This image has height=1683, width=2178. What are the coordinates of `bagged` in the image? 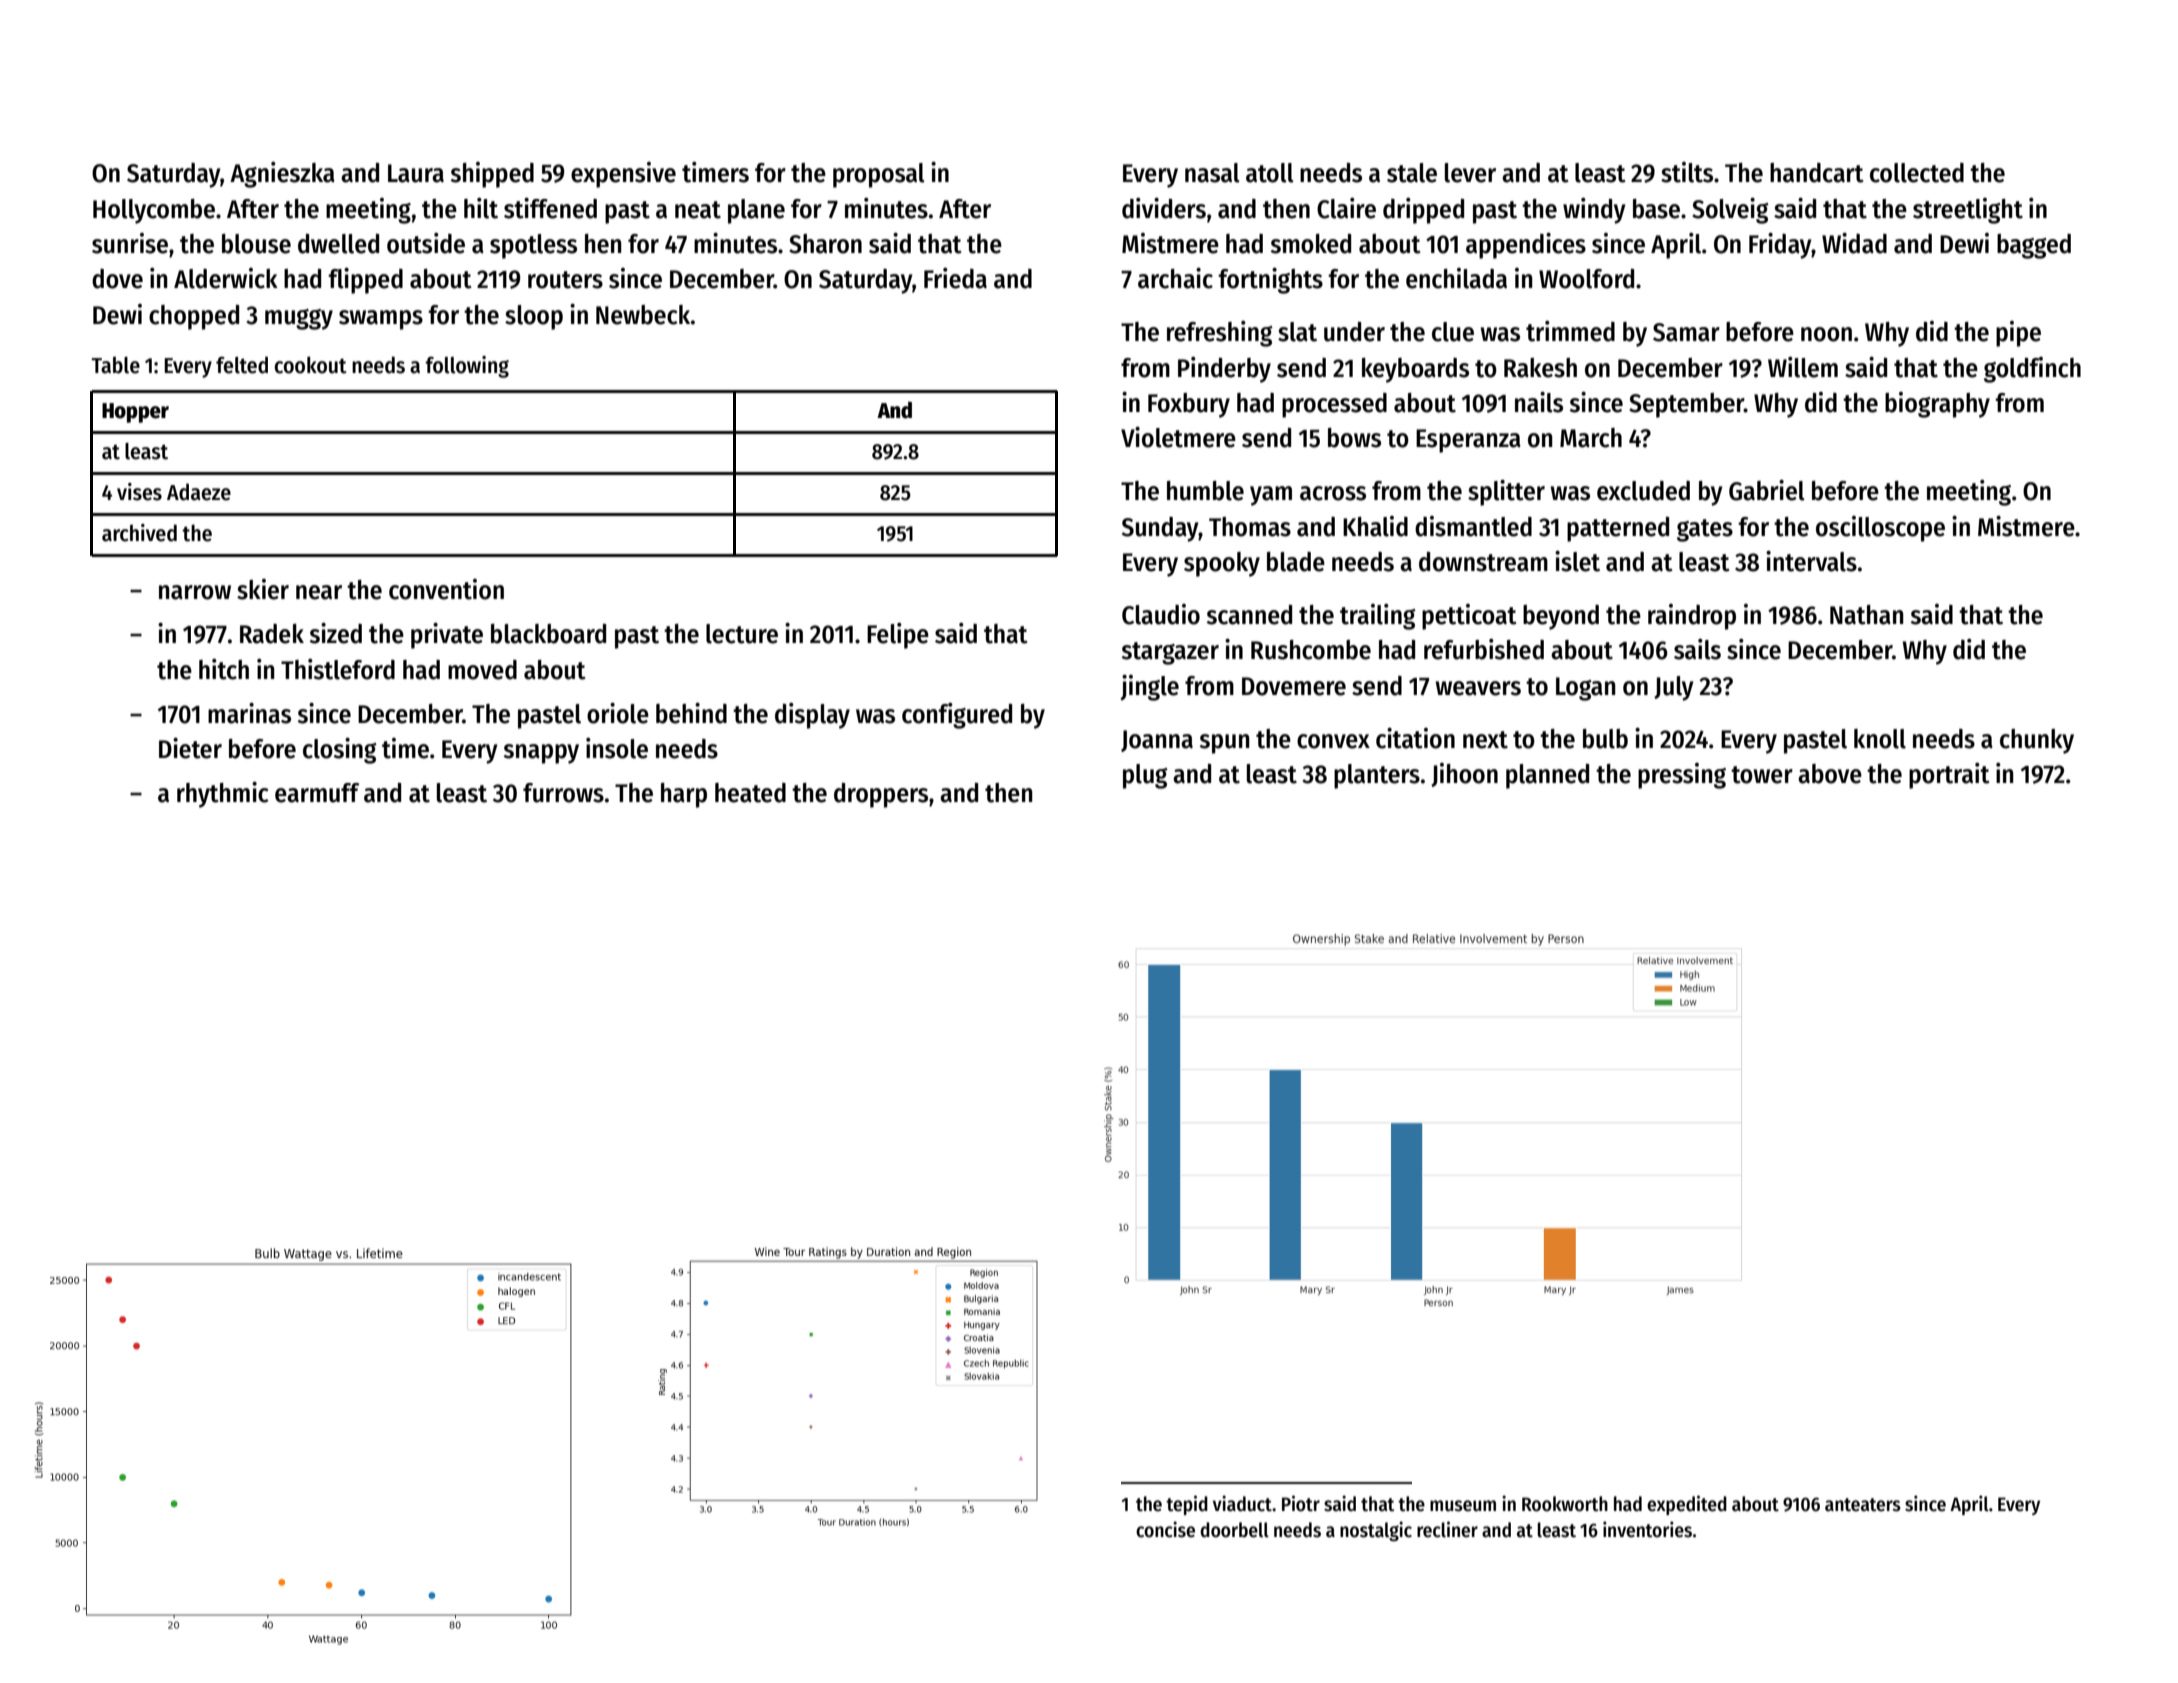 It's located at (2034, 246).
